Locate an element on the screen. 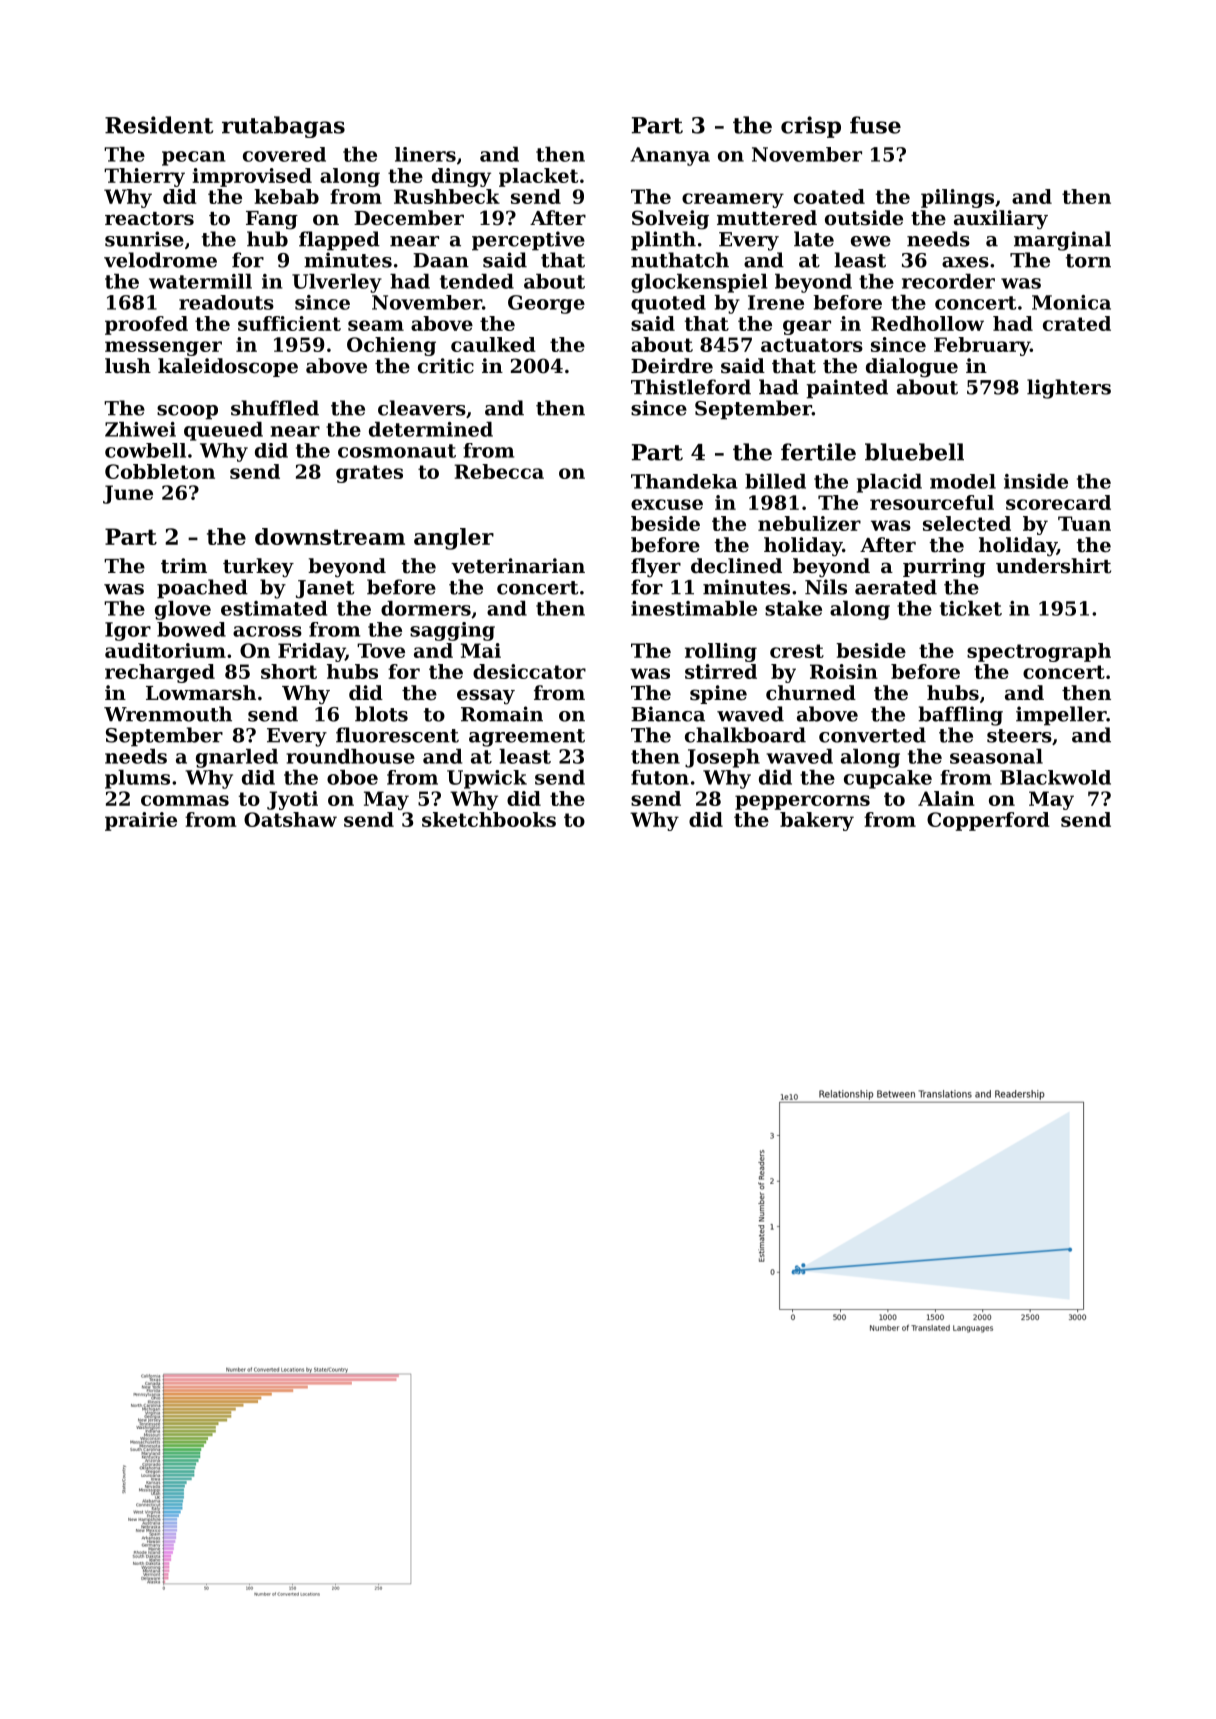  Copperford is located at coordinates (988, 821).
